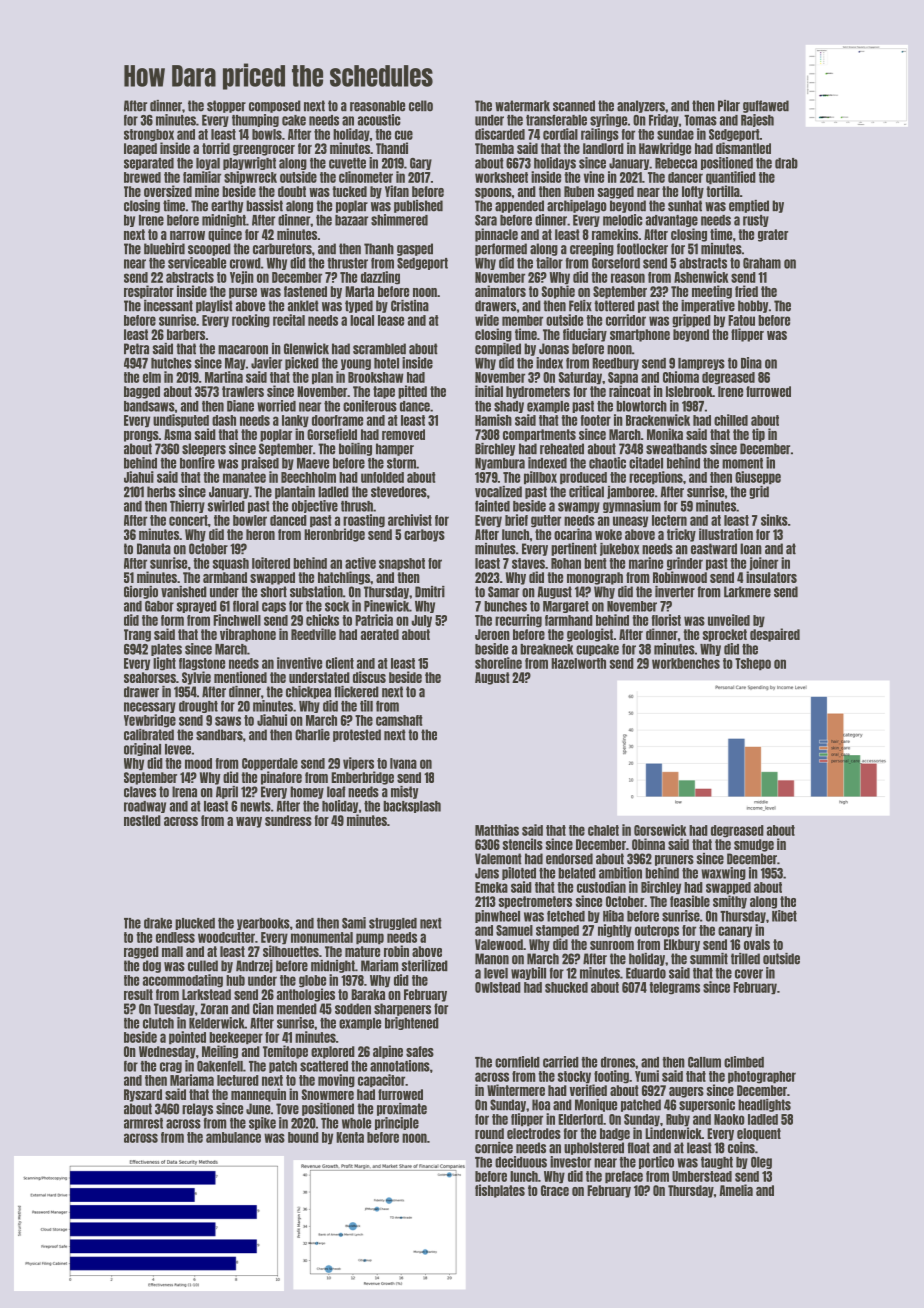 The image size is (924, 1308). Describe the element at coordinates (741, 320) in the screenshot. I see `Fatou` at that location.
